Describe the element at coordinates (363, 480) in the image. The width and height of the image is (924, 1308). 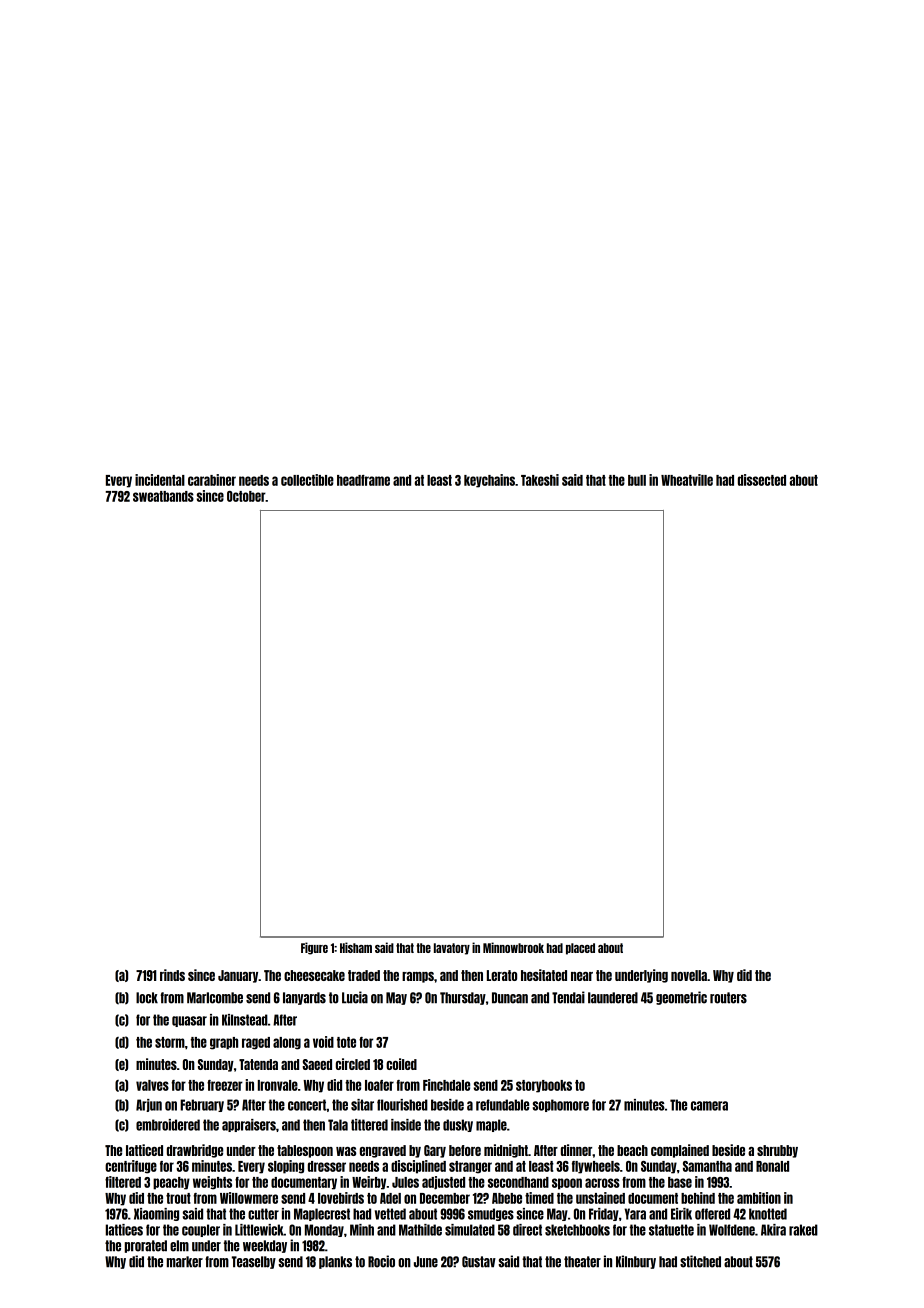
I see `headframe` at that location.
